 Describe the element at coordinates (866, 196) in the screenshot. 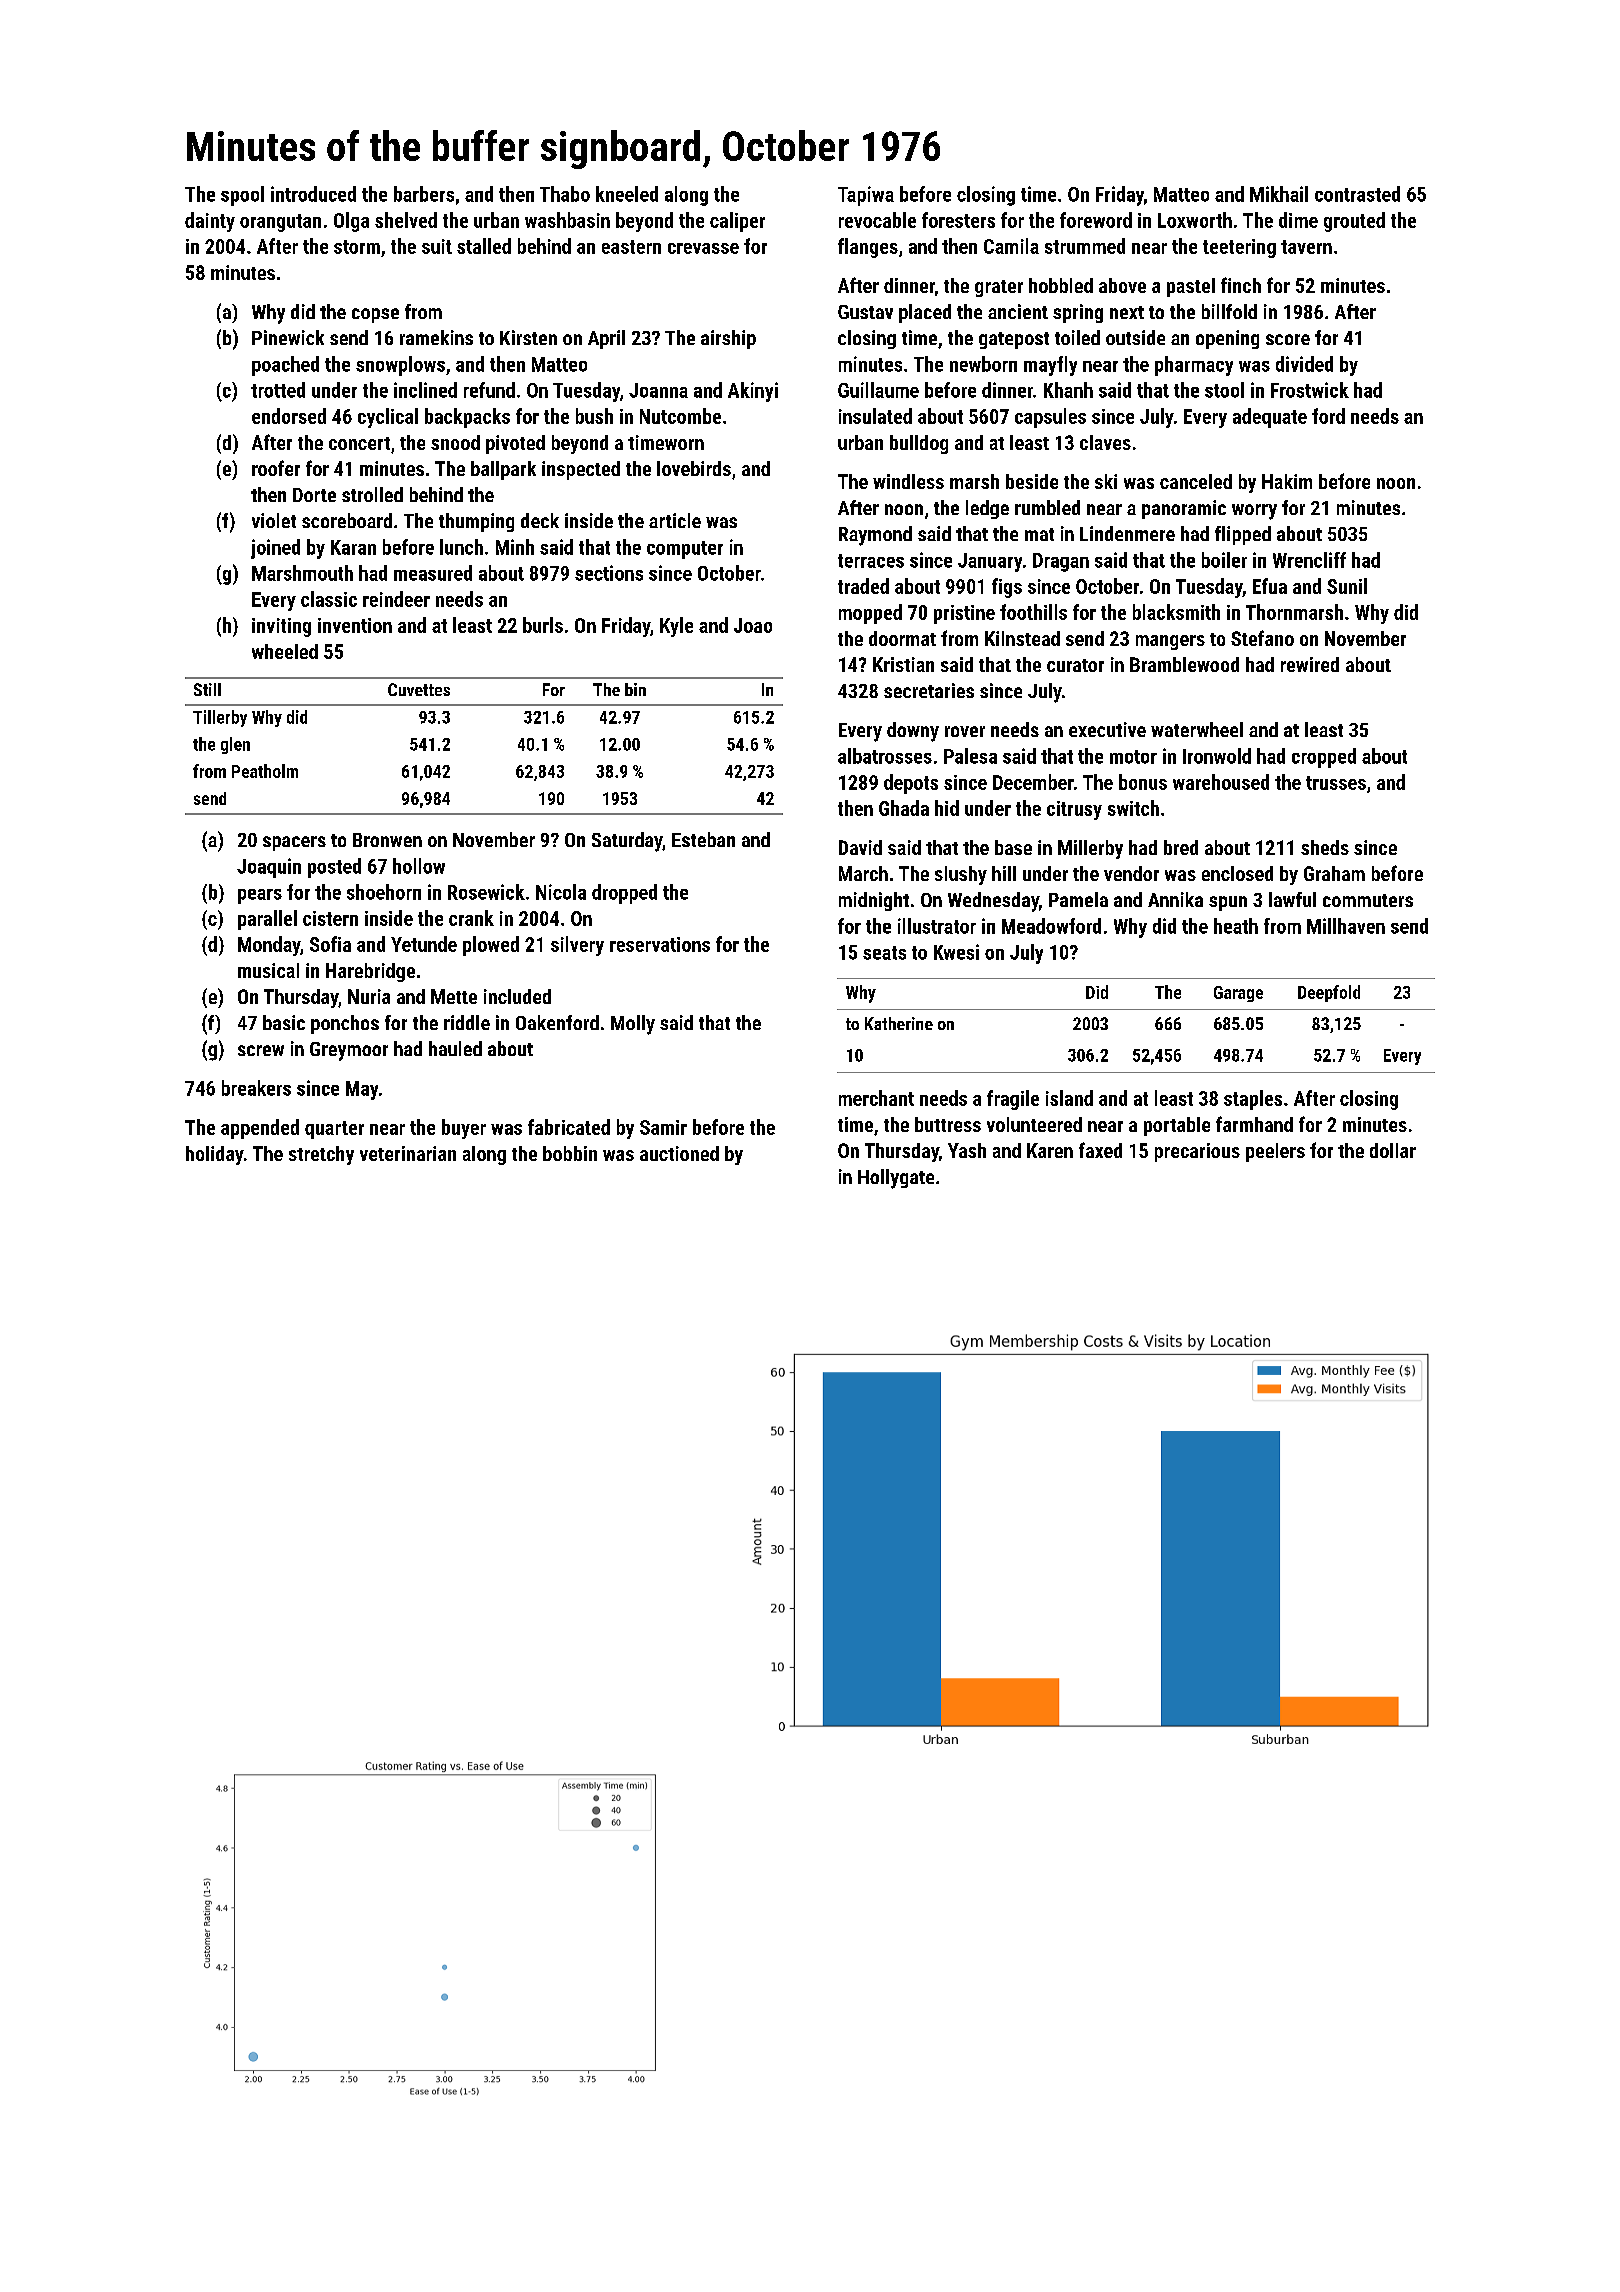

I see `Tapiwa` at that location.
